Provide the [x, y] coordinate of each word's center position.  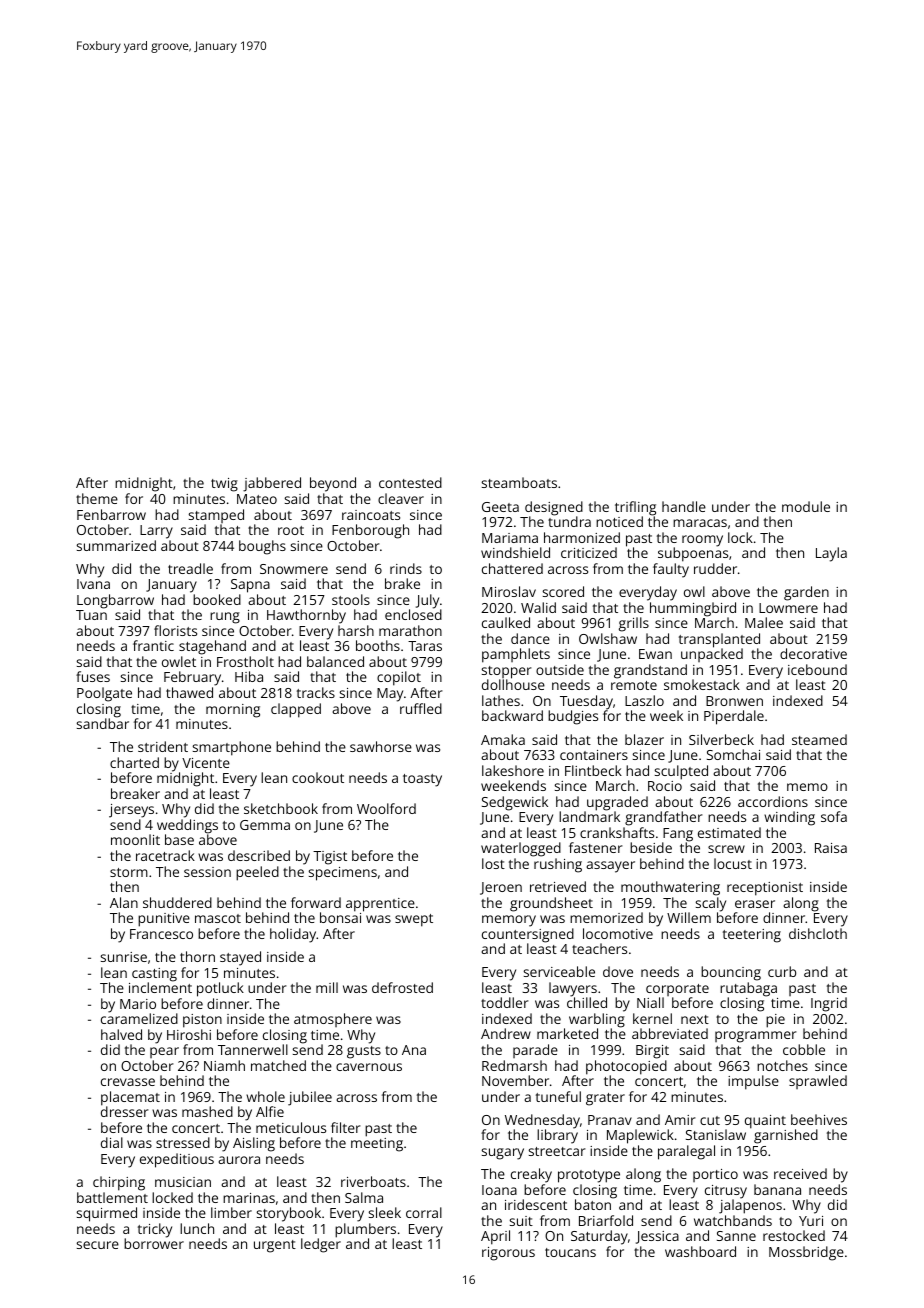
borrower [154, 1243]
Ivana [93, 584]
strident [163, 746]
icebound [817, 669]
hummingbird [693, 609]
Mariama [510, 538]
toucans [570, 1252]
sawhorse [381, 746]
